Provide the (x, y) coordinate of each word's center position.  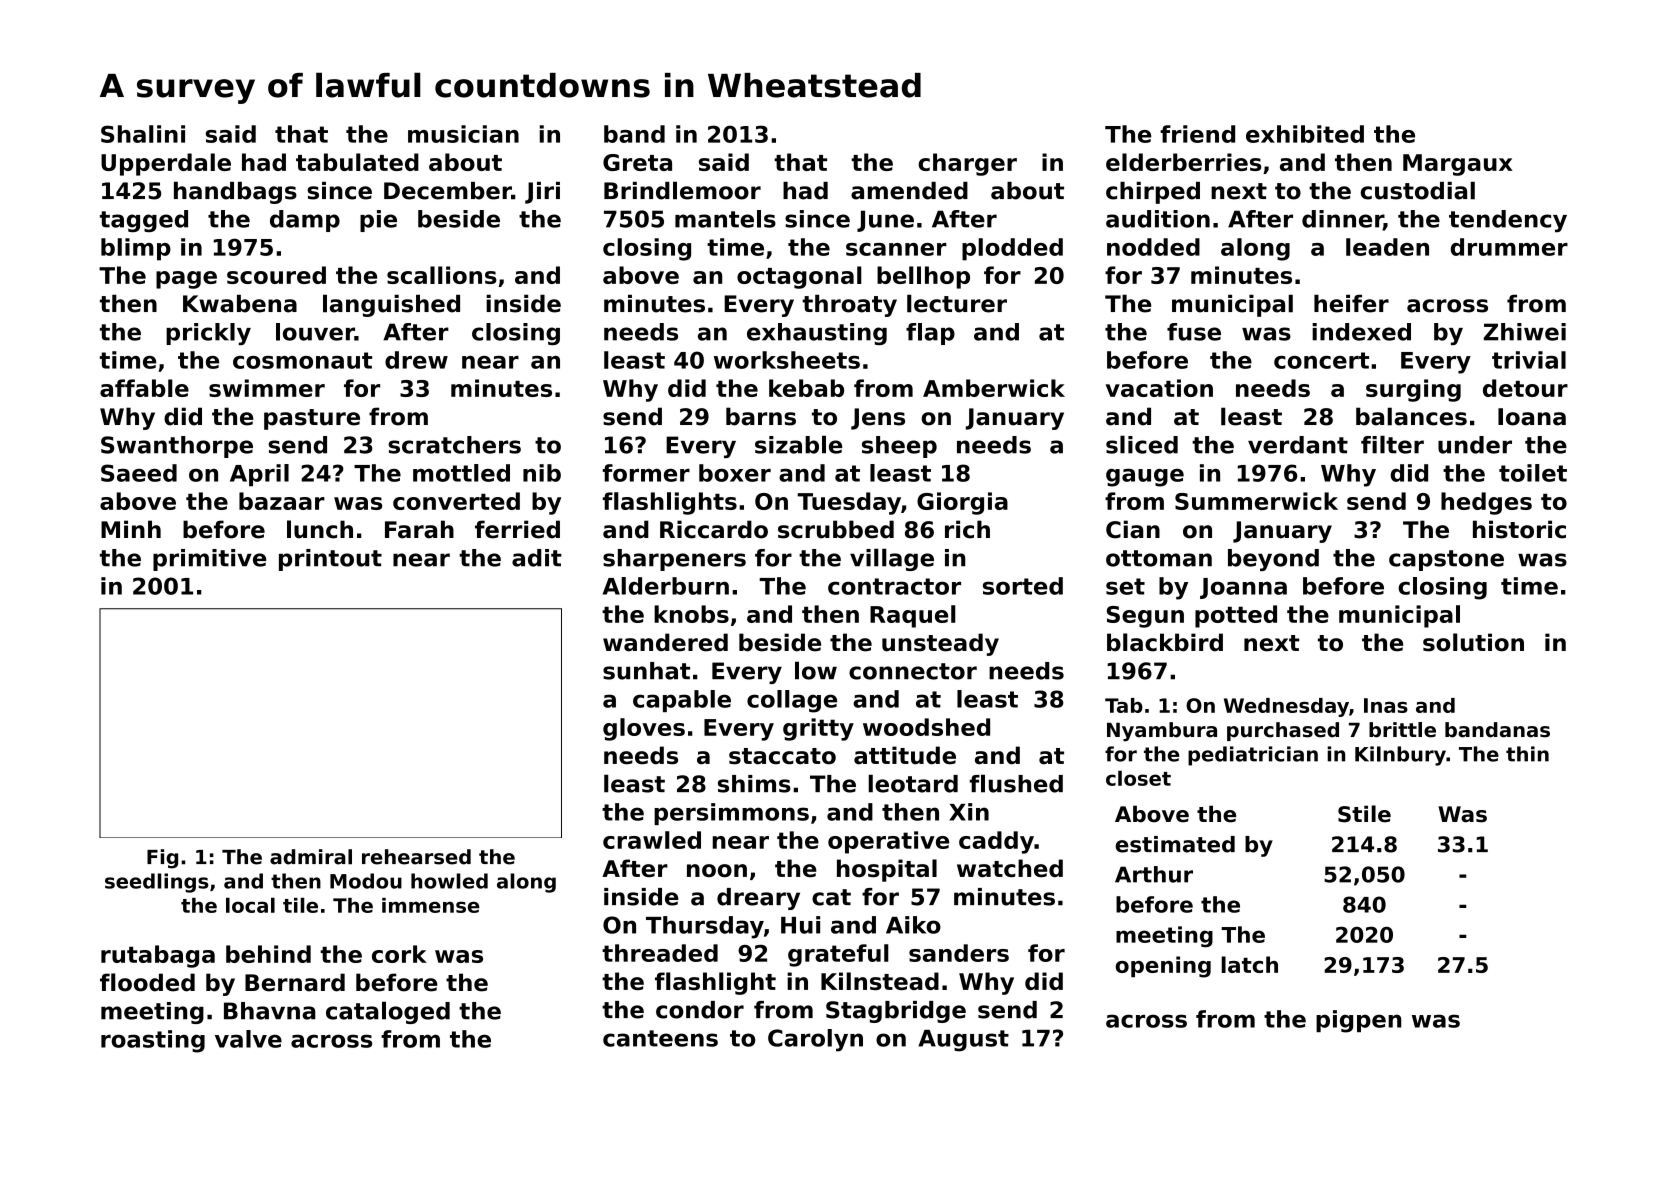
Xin (969, 812)
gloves (644, 729)
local (250, 905)
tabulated (357, 162)
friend (1197, 134)
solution (1473, 642)
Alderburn (666, 586)
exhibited (1305, 134)
